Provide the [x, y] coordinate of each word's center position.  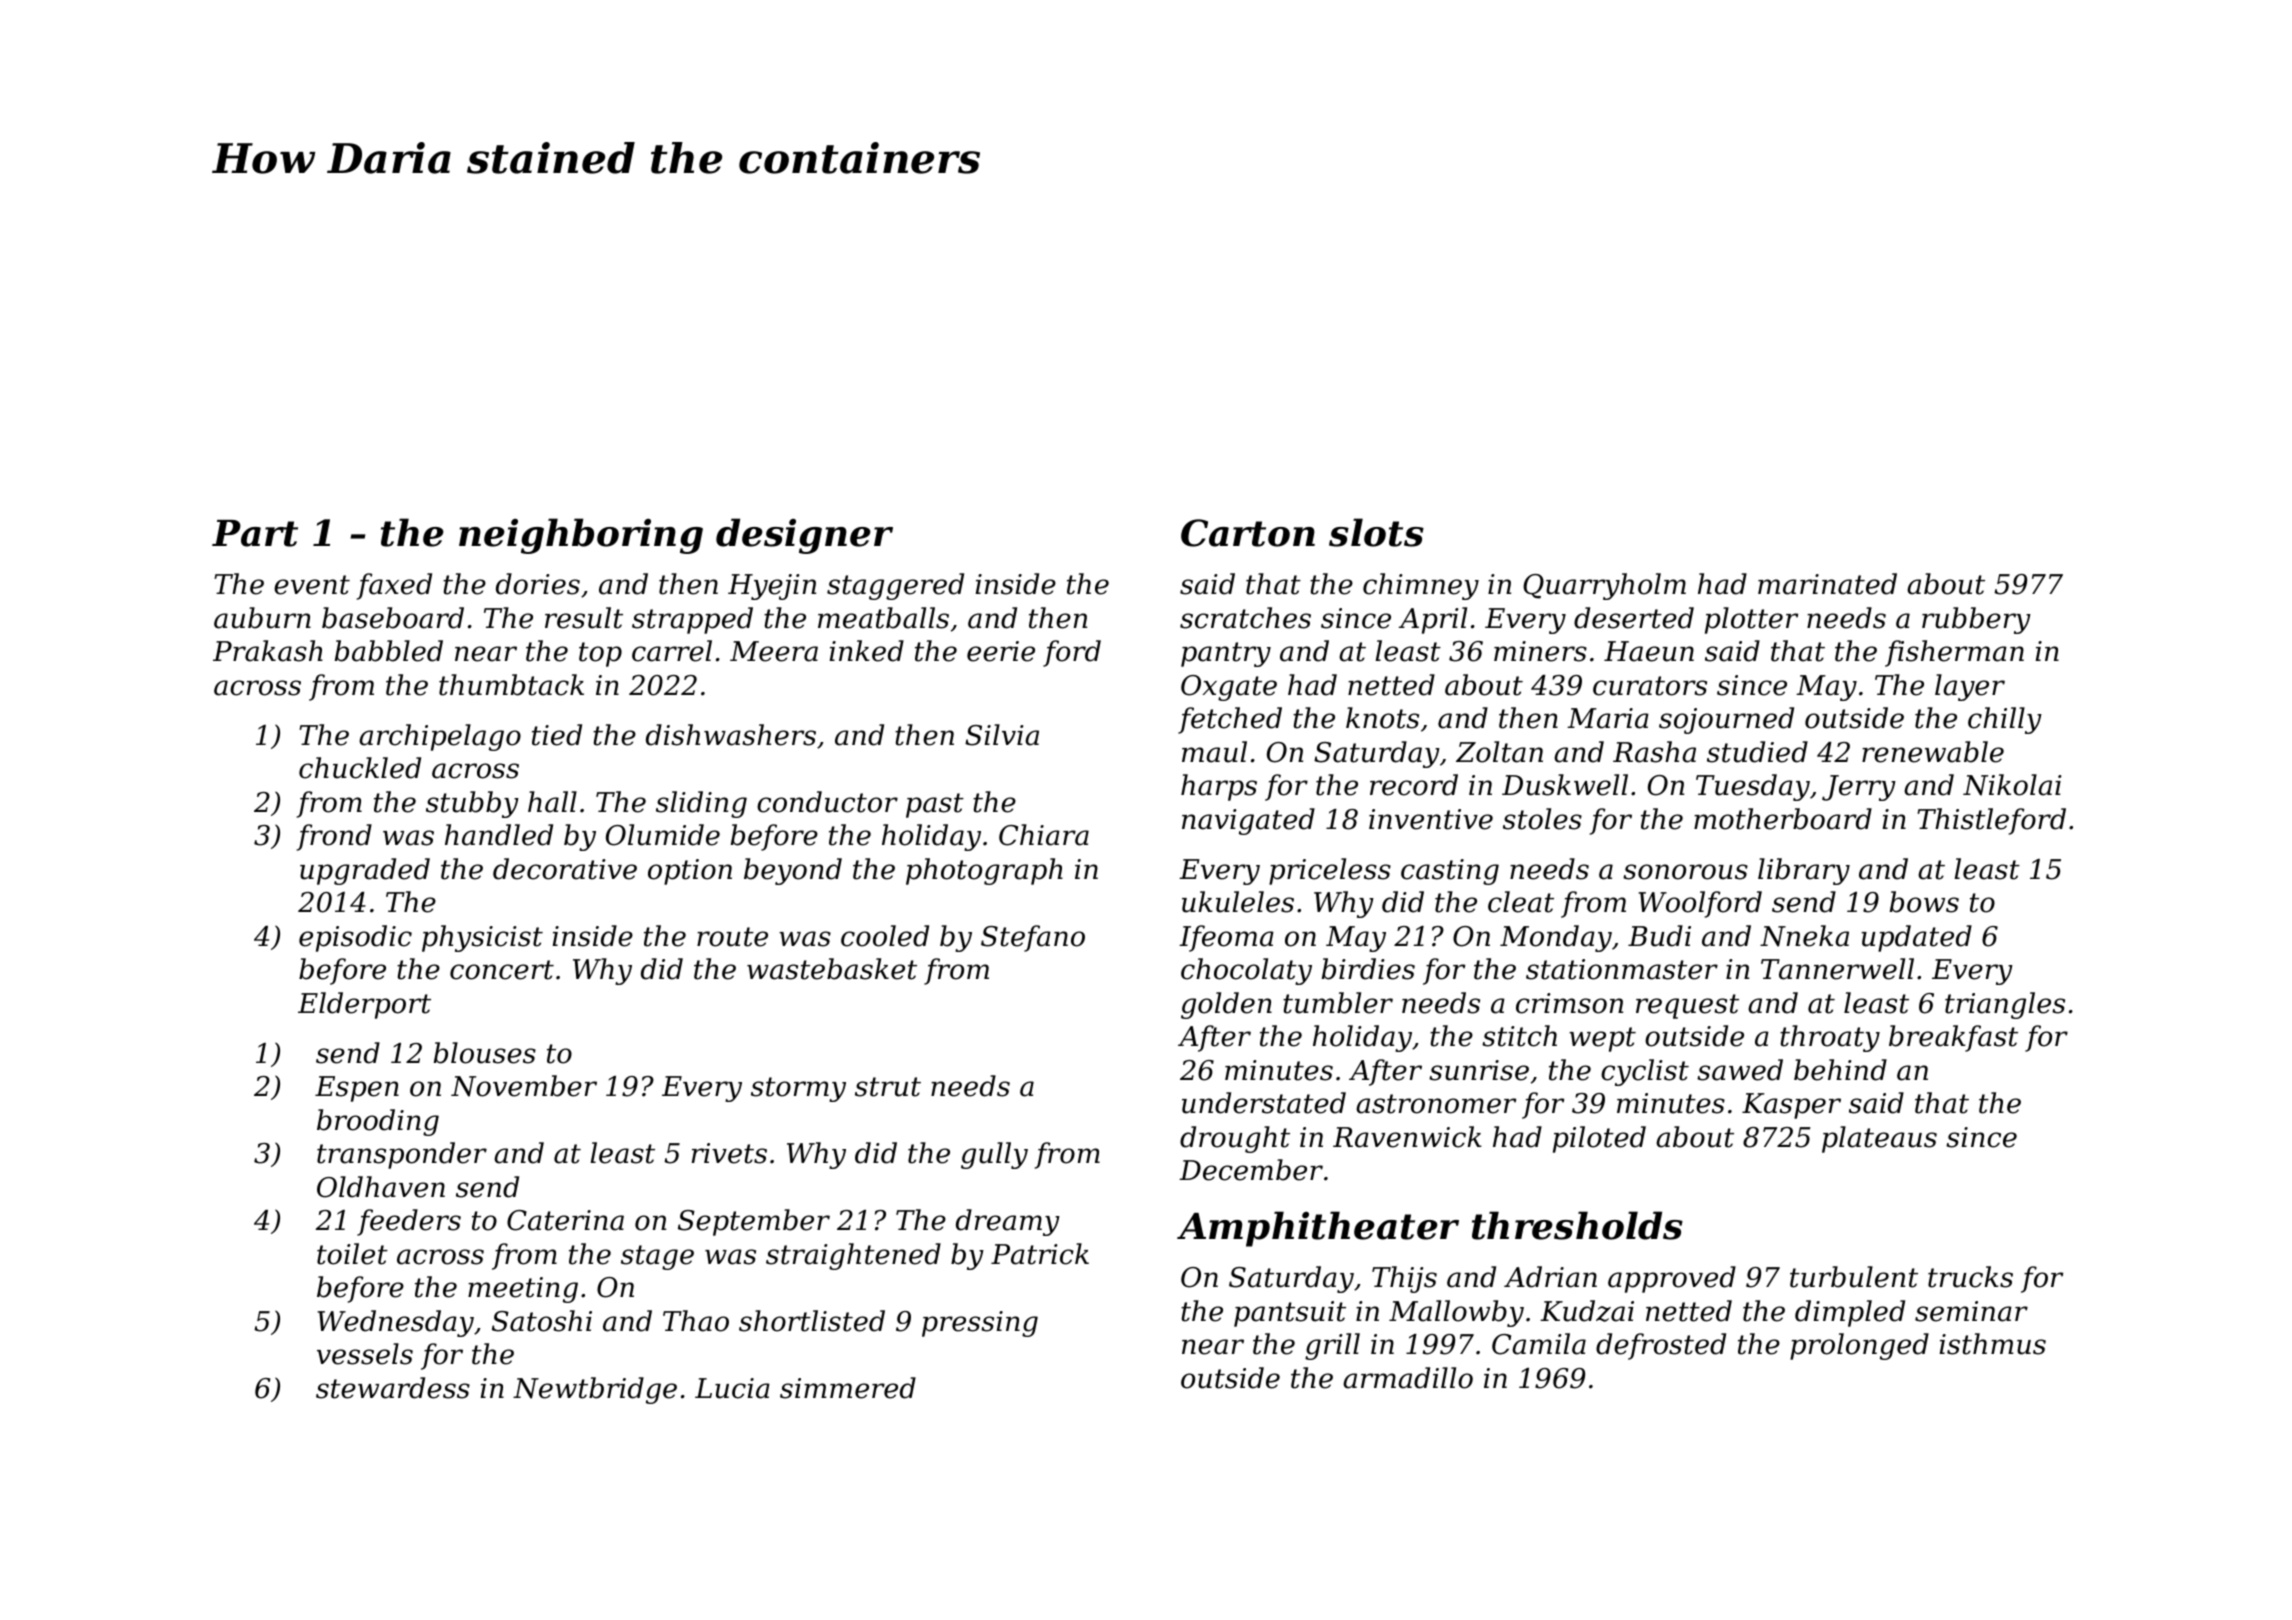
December [1251, 1170]
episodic [355, 938]
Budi [1659, 936]
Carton [1248, 533]
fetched [1230, 720]
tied [557, 735]
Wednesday [396, 1323]
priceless [1330, 871]
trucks [1970, 1277]
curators [1650, 686]
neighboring [581, 536]
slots [1376, 532]
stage [657, 1257]
